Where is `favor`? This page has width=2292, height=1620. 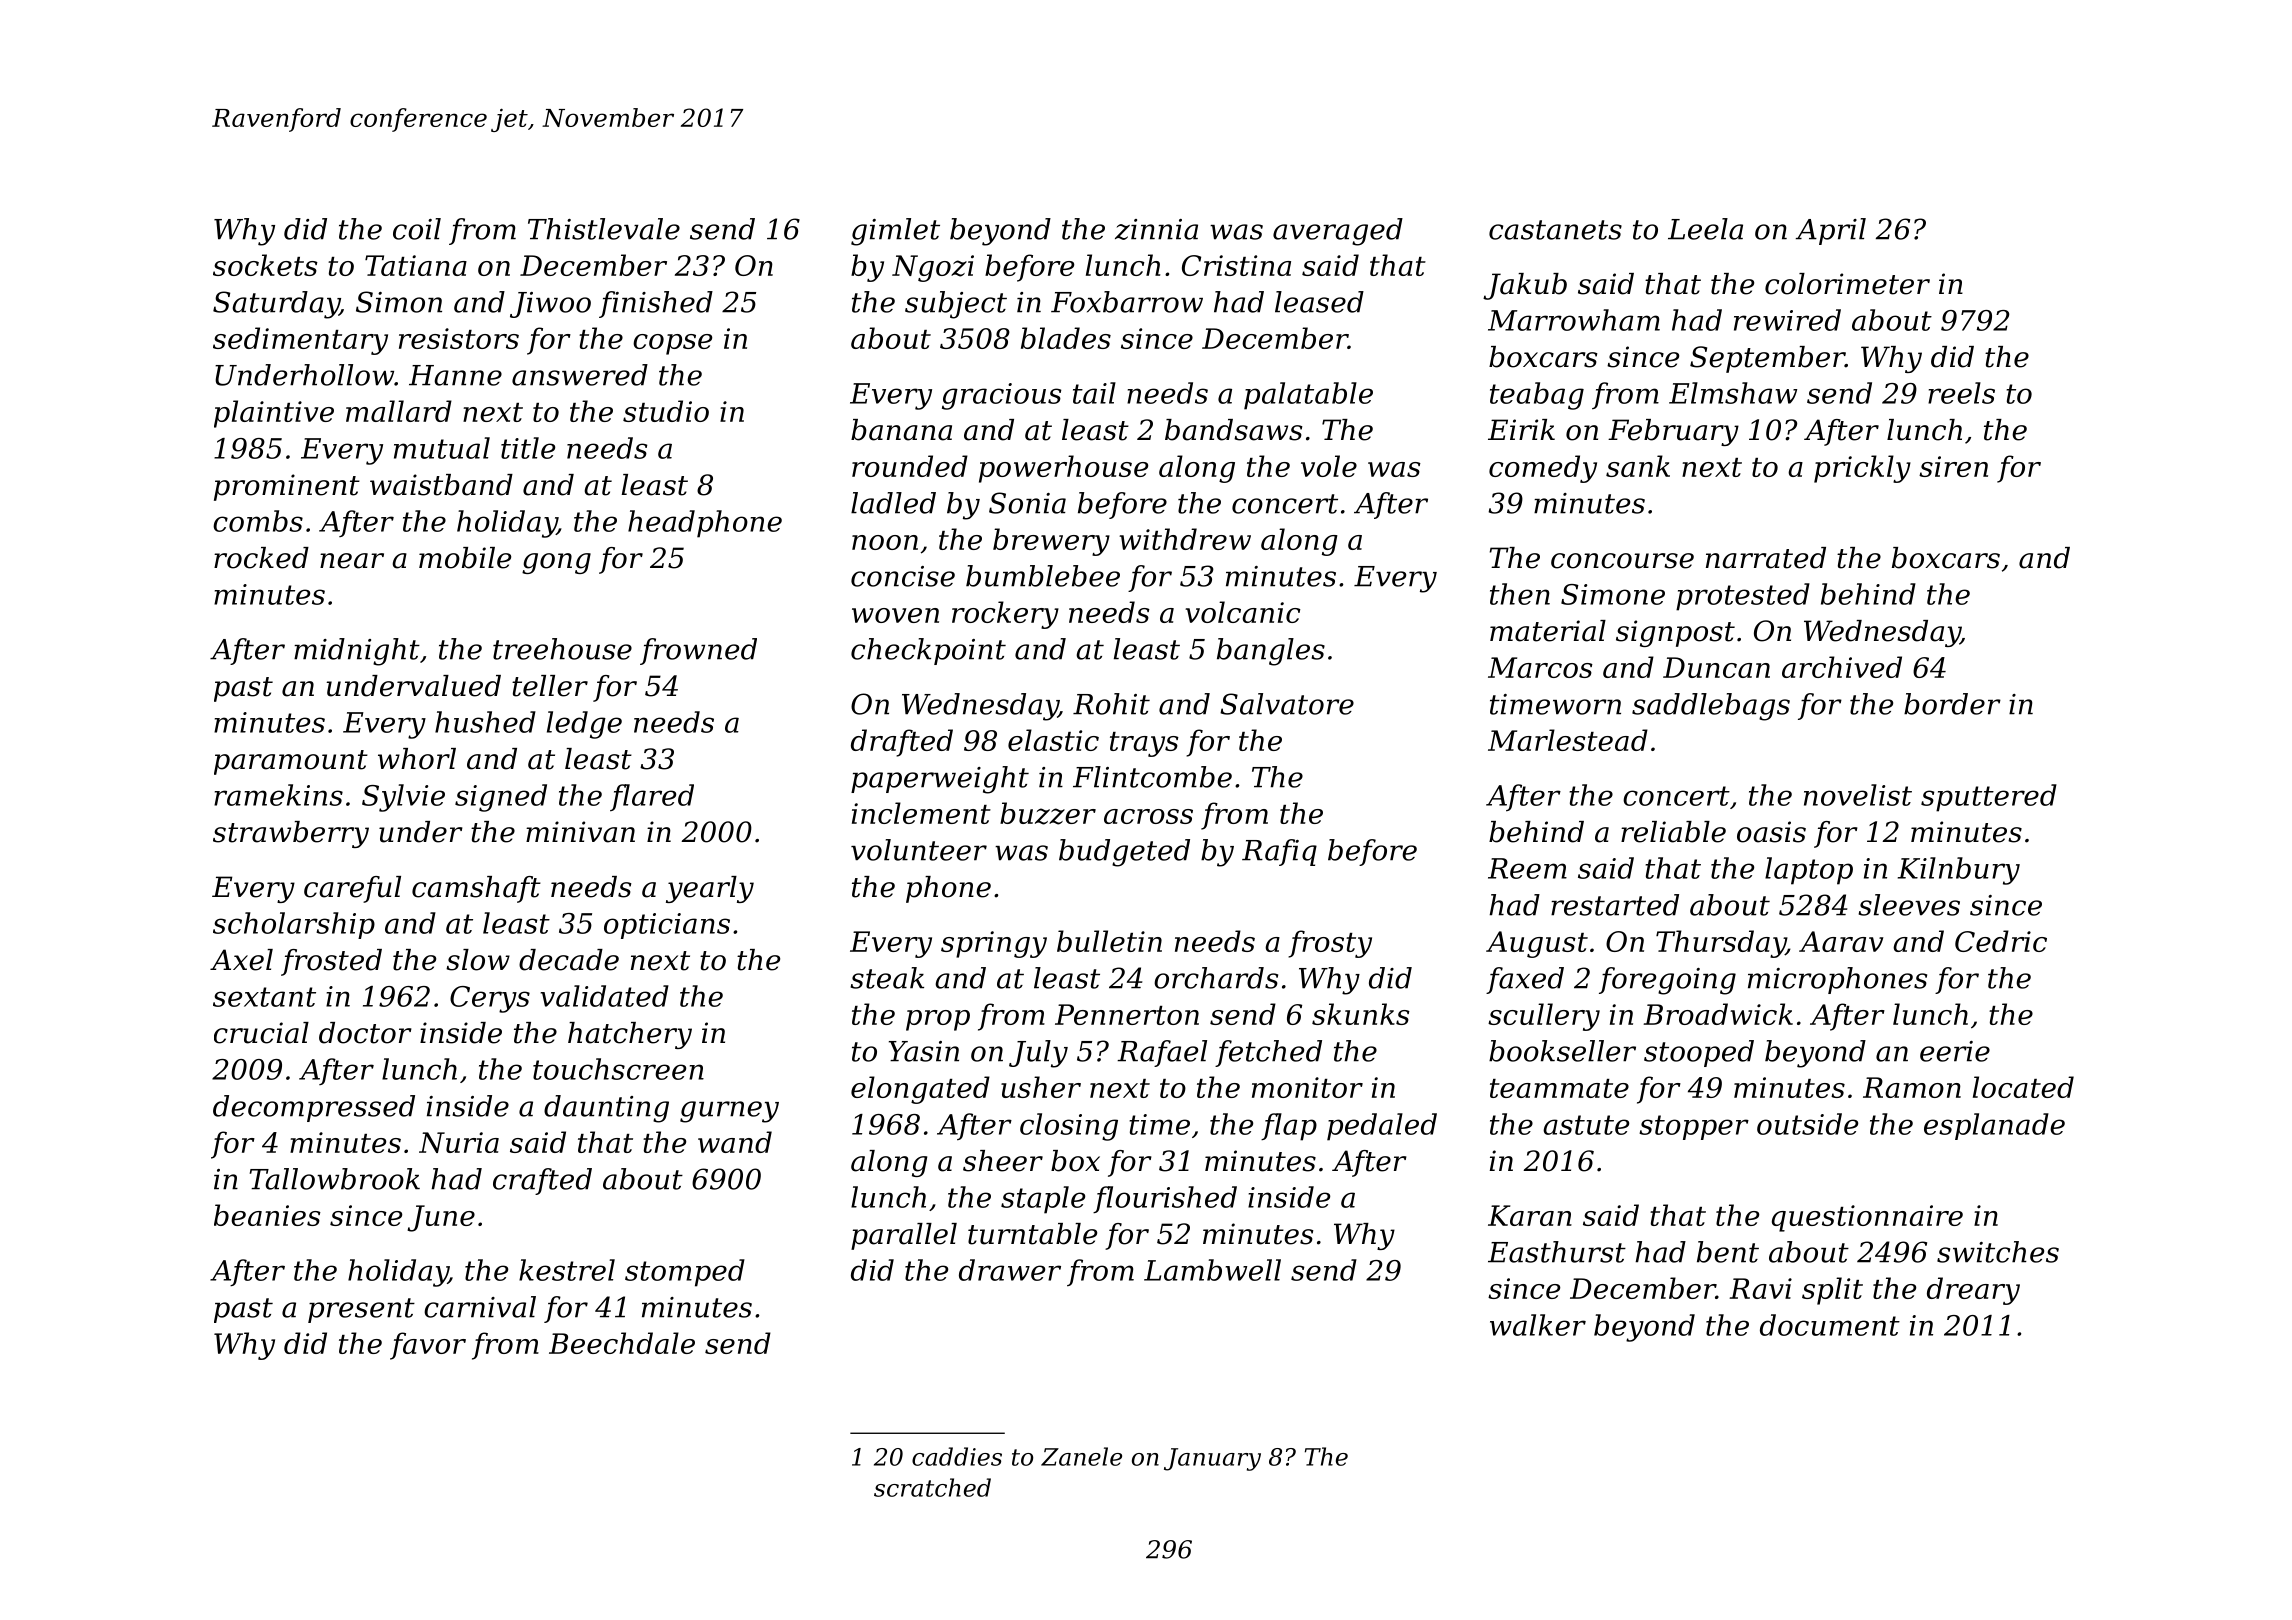 favor is located at coordinates (428, 1346).
